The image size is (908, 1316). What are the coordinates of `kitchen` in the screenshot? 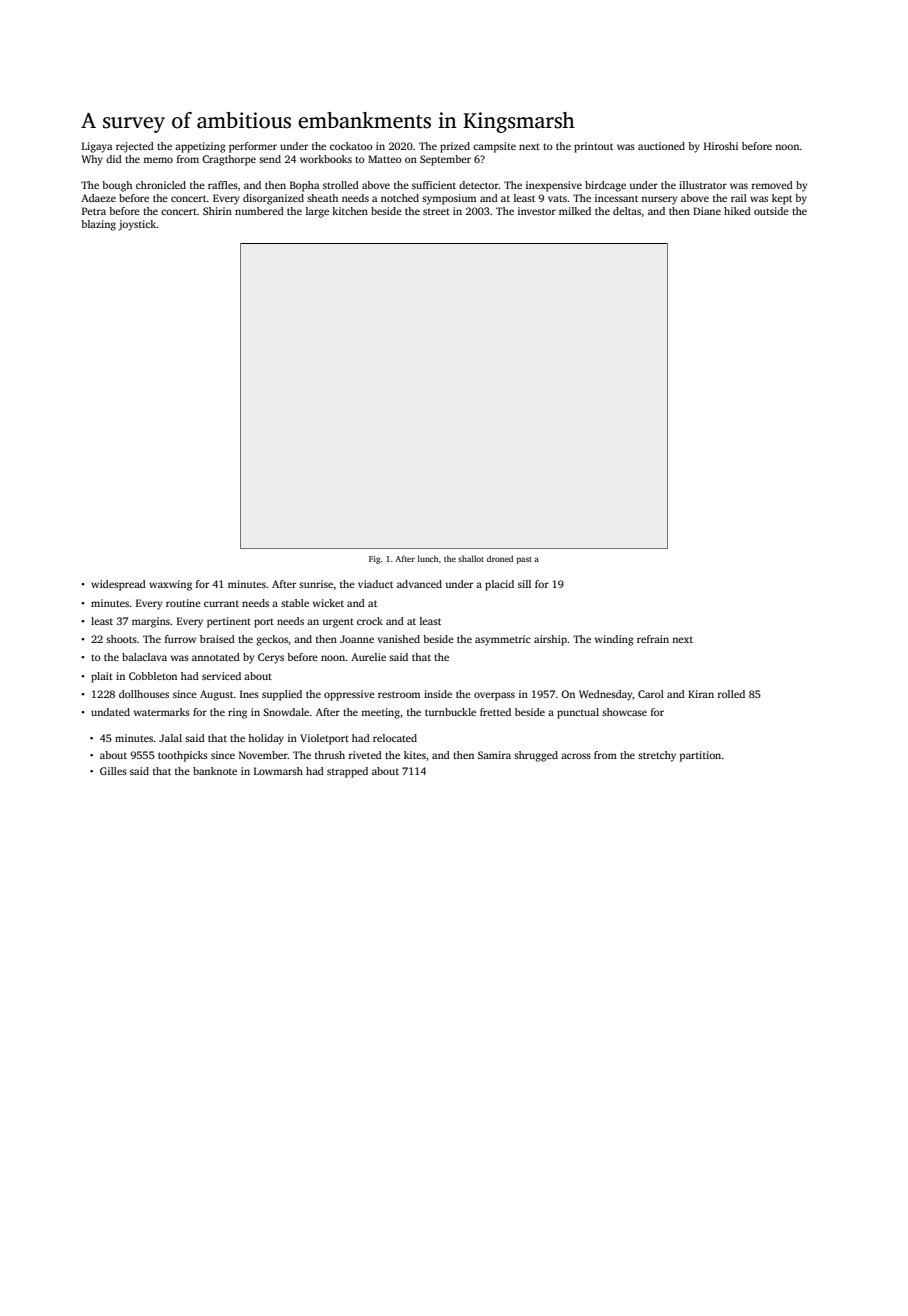 It's located at (350, 211).
